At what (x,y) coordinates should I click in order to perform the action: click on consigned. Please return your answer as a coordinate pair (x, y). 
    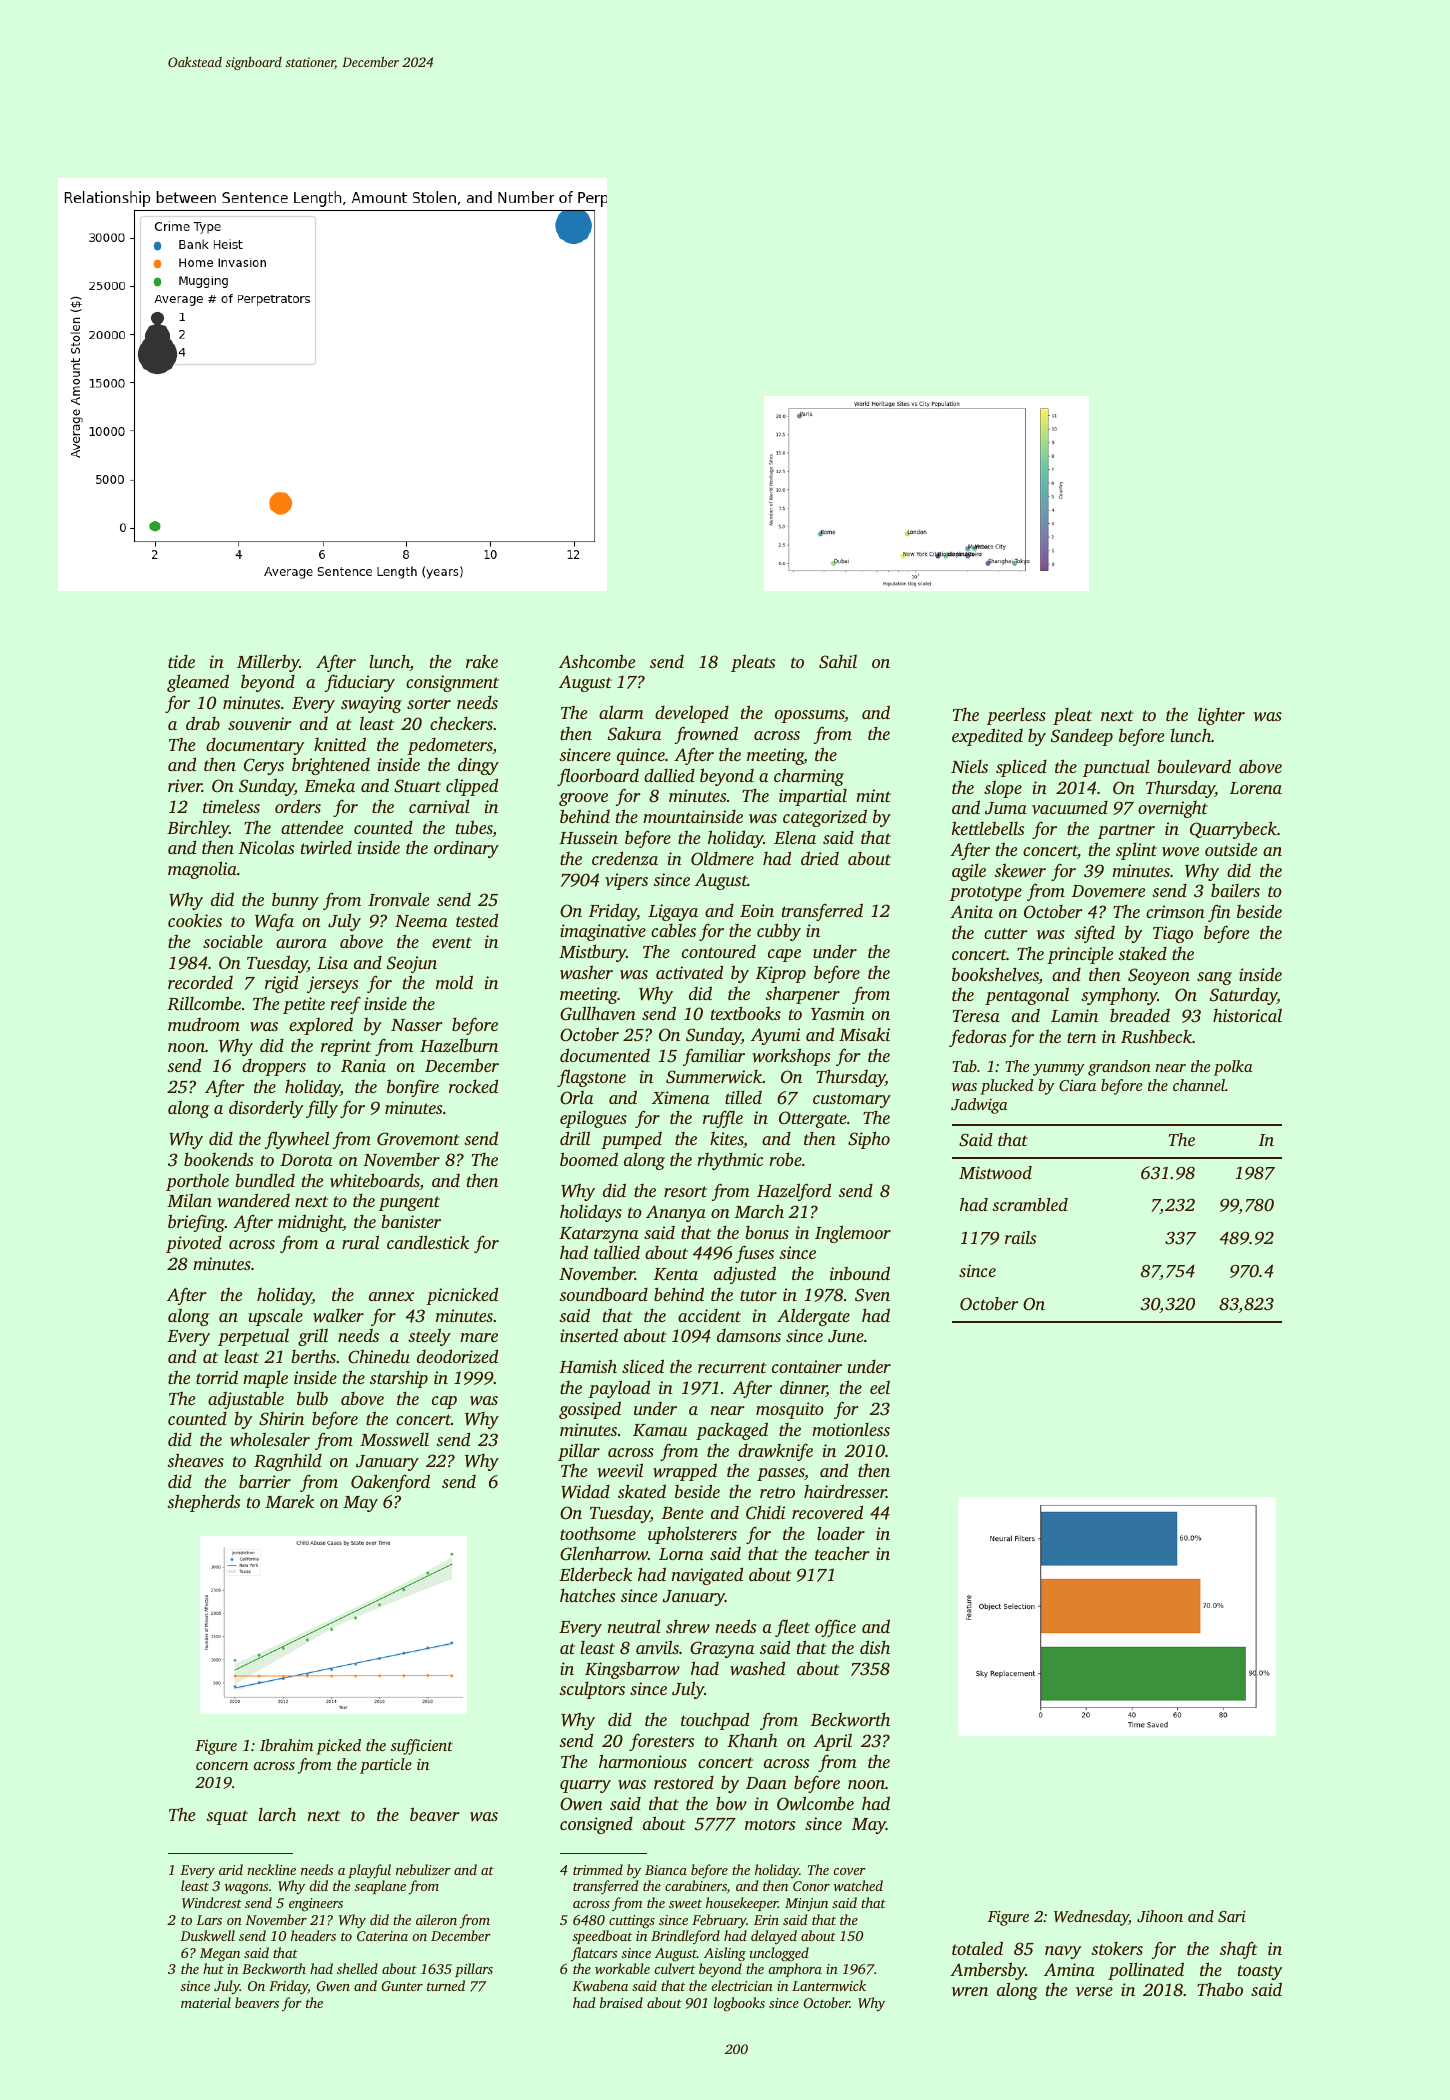
    Looking at the image, I should click on (596, 1825).
